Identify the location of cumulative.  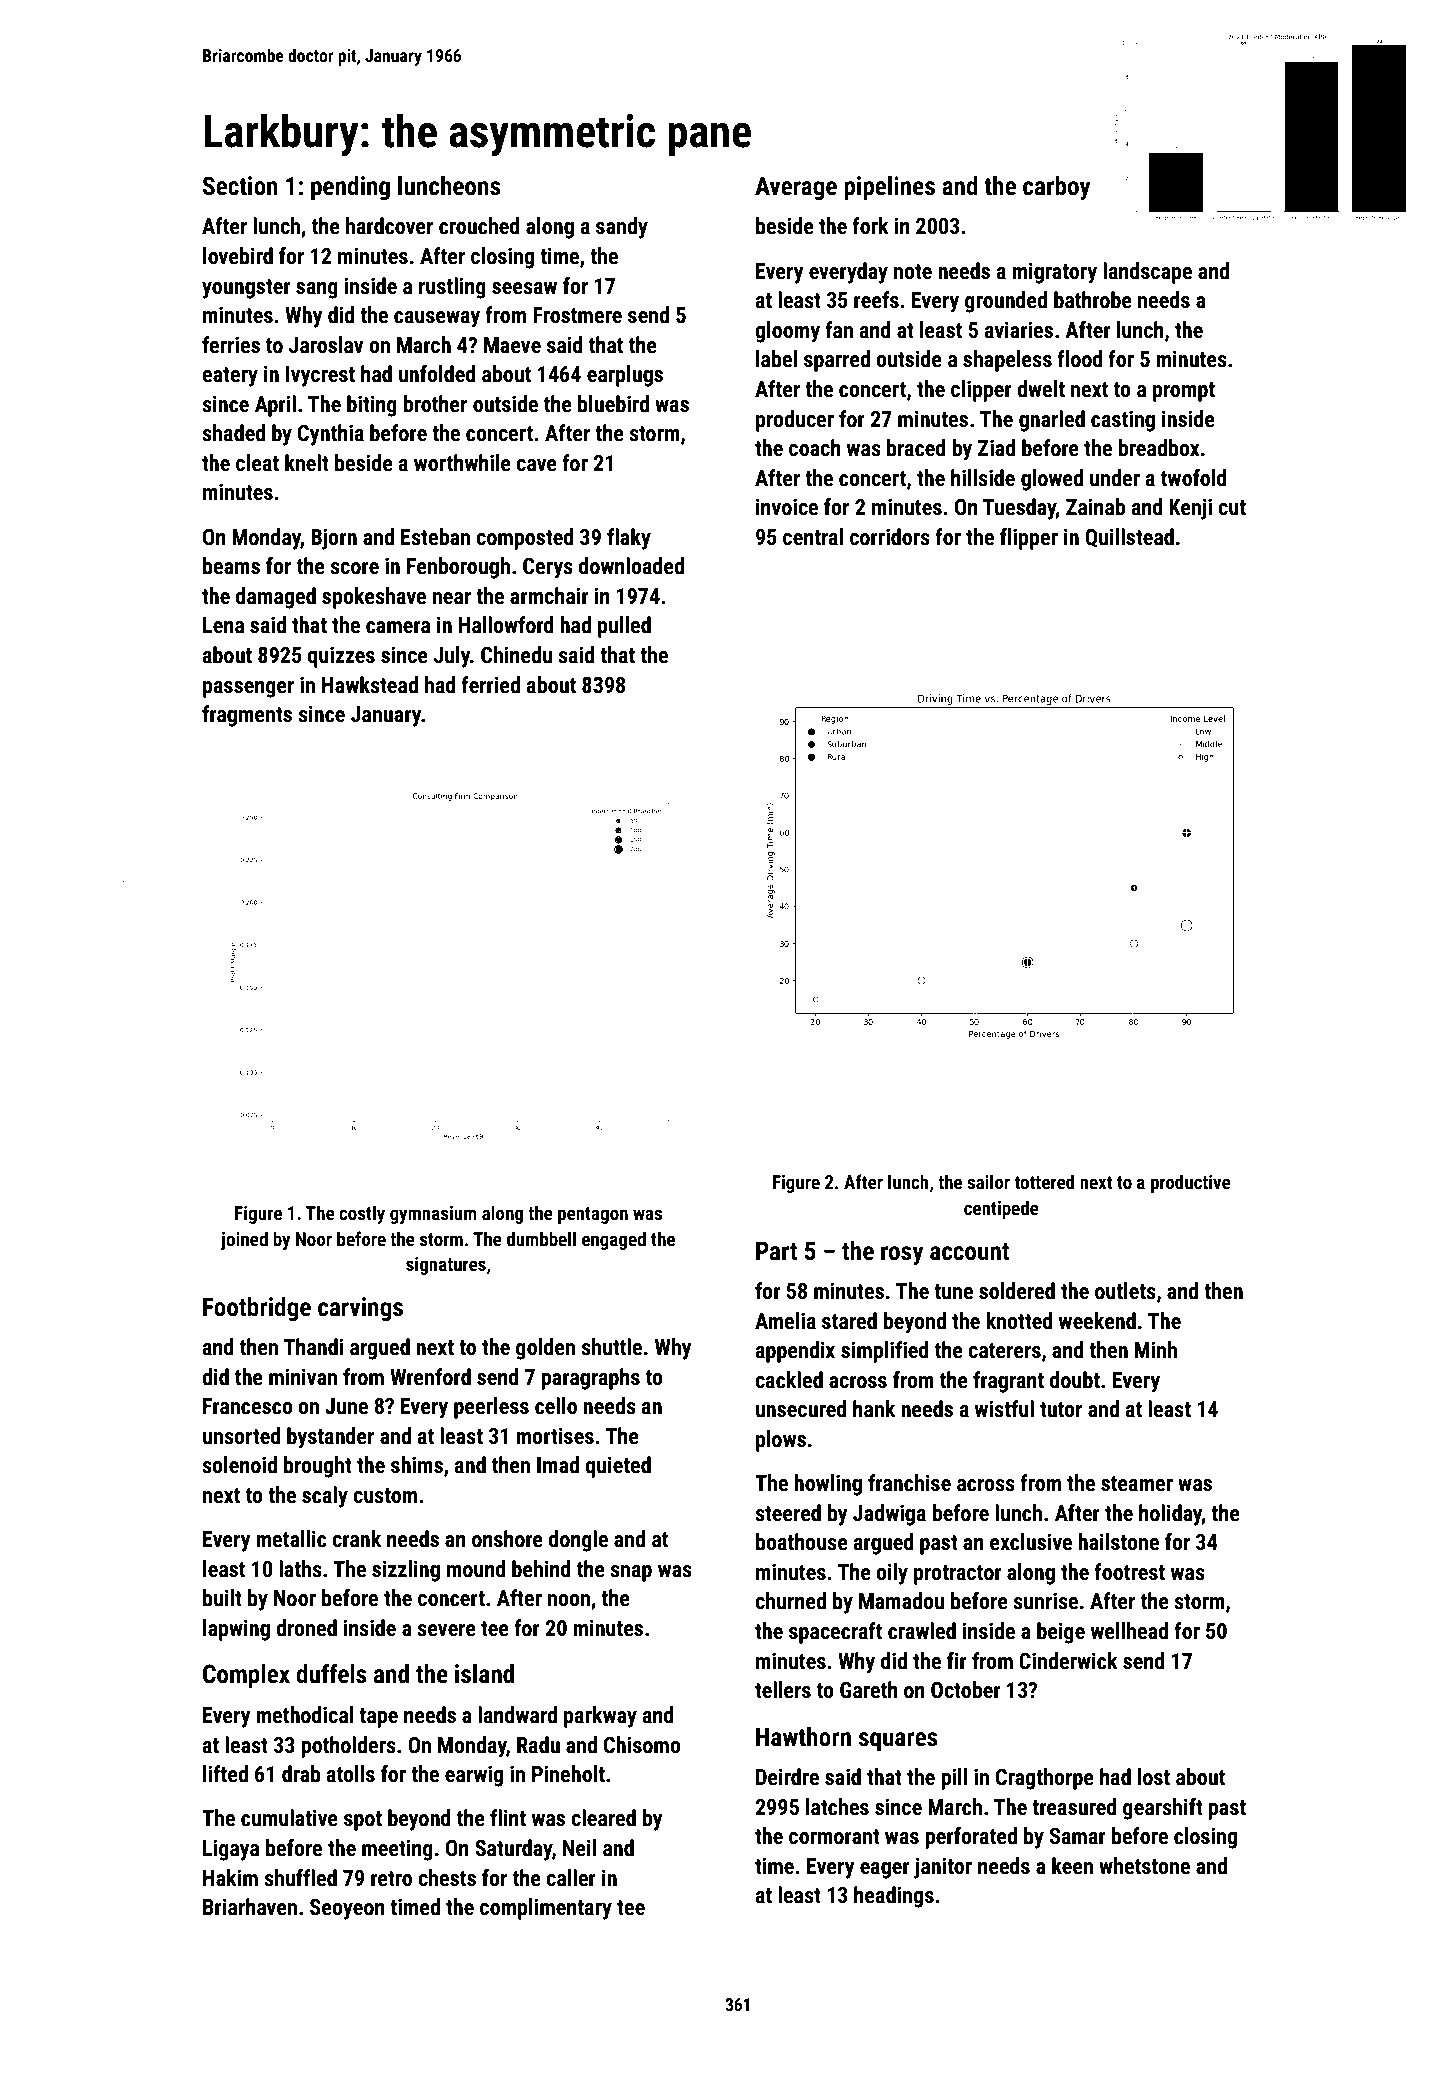
(289, 1818).
